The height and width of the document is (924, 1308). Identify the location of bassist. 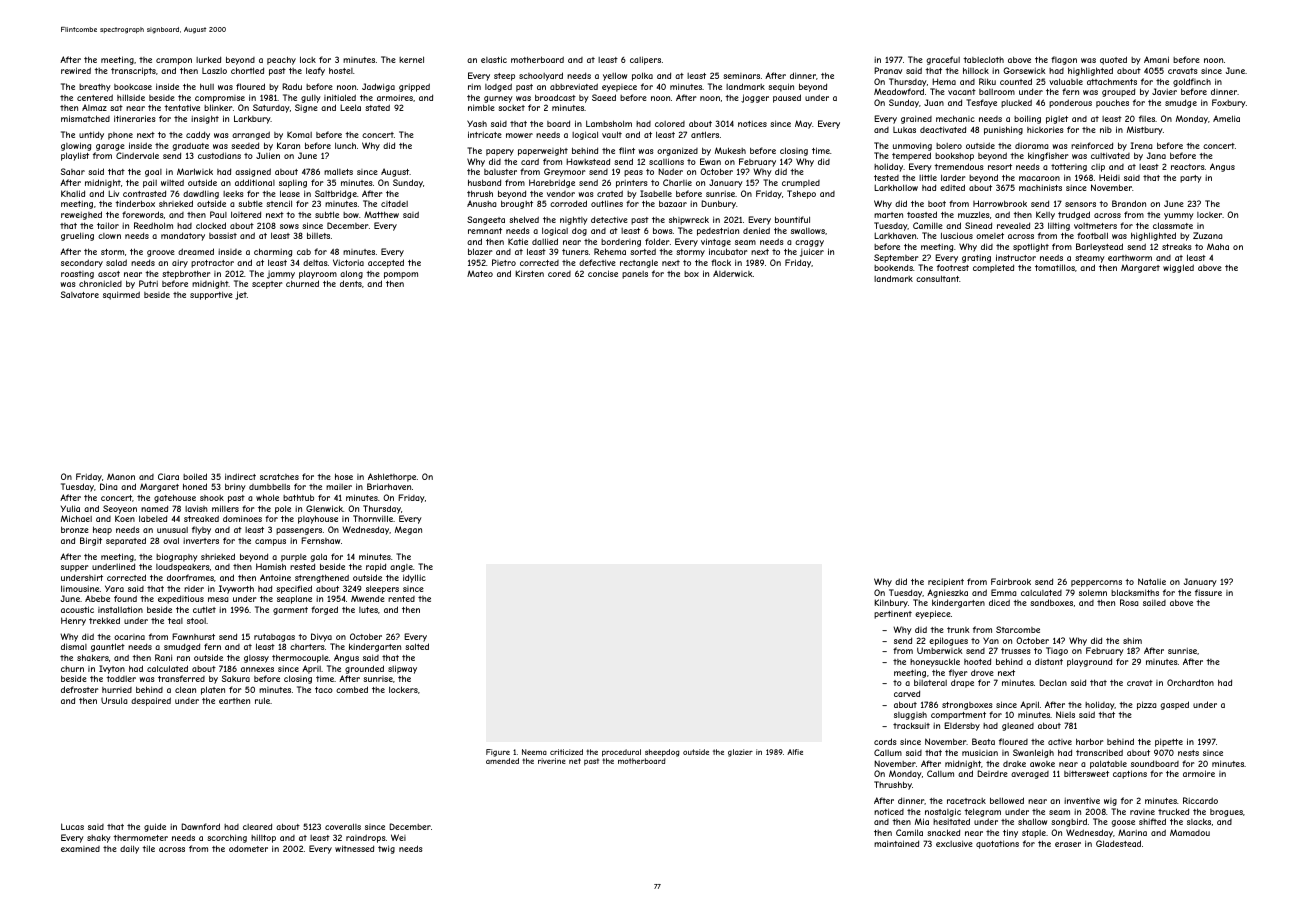
(223, 235).
